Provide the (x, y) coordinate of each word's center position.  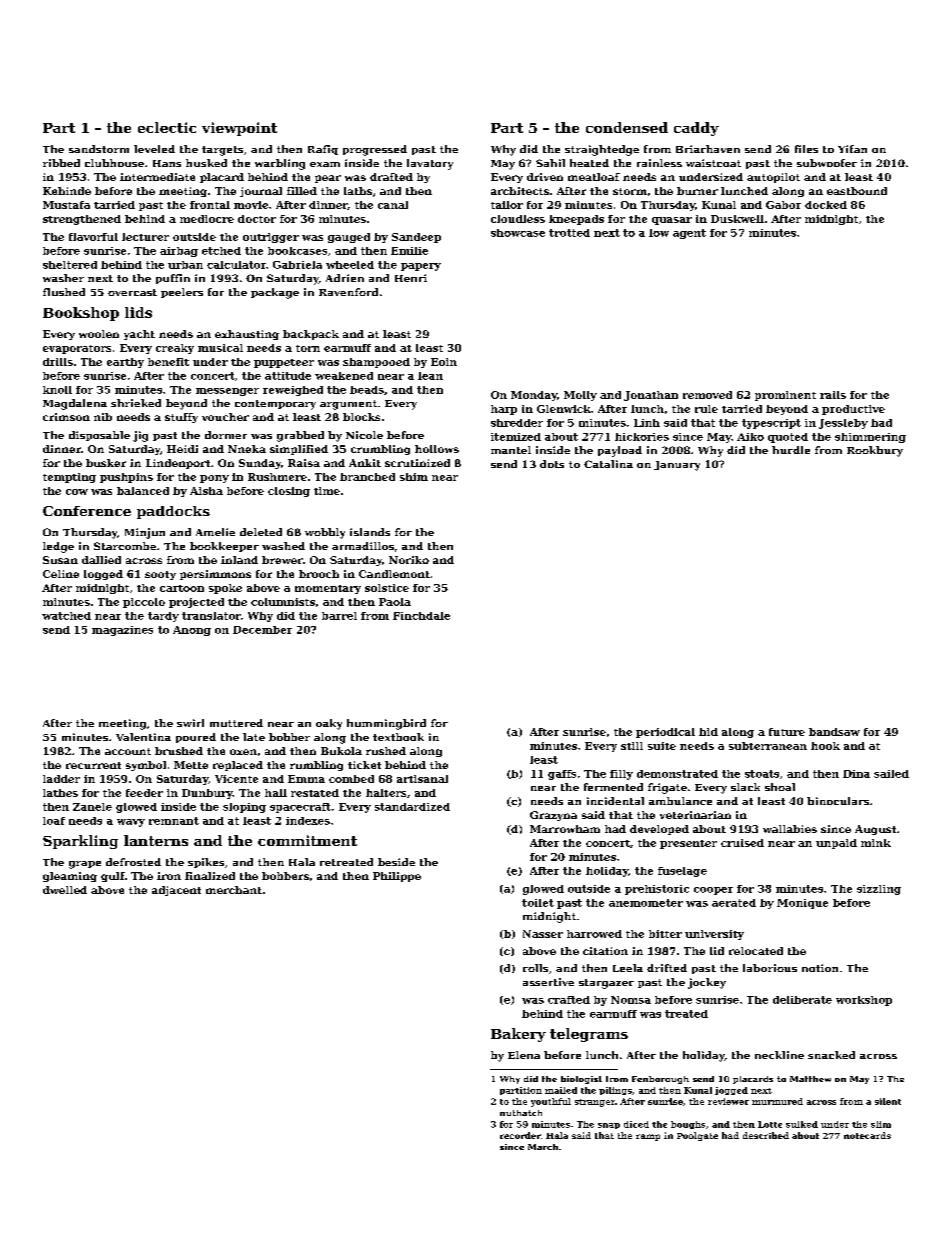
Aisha (206, 491)
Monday (534, 396)
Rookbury (875, 451)
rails (833, 395)
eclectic (167, 127)
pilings (615, 1091)
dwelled (65, 890)
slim (881, 1124)
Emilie (409, 251)
